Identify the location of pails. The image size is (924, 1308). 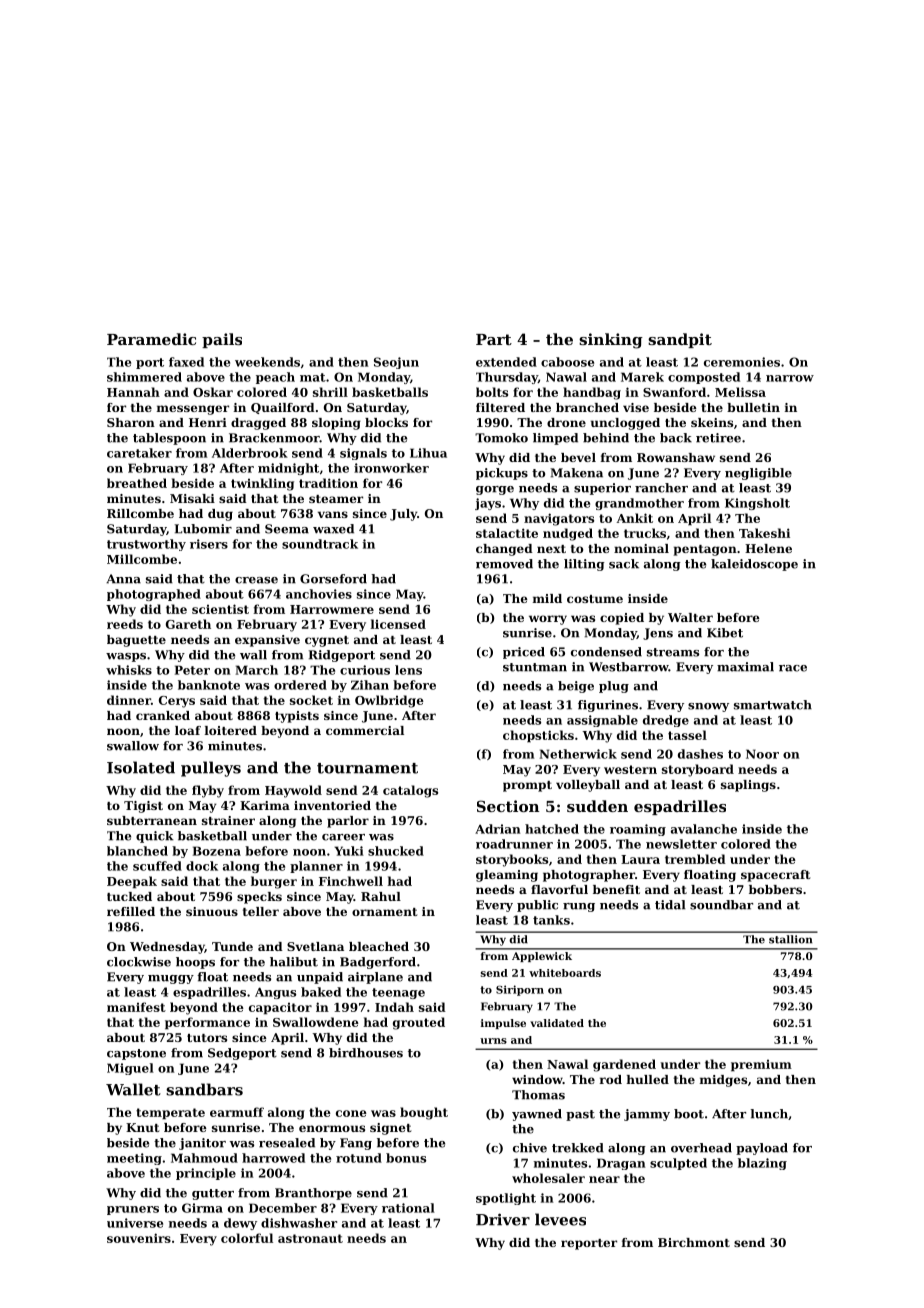
(222, 340).
